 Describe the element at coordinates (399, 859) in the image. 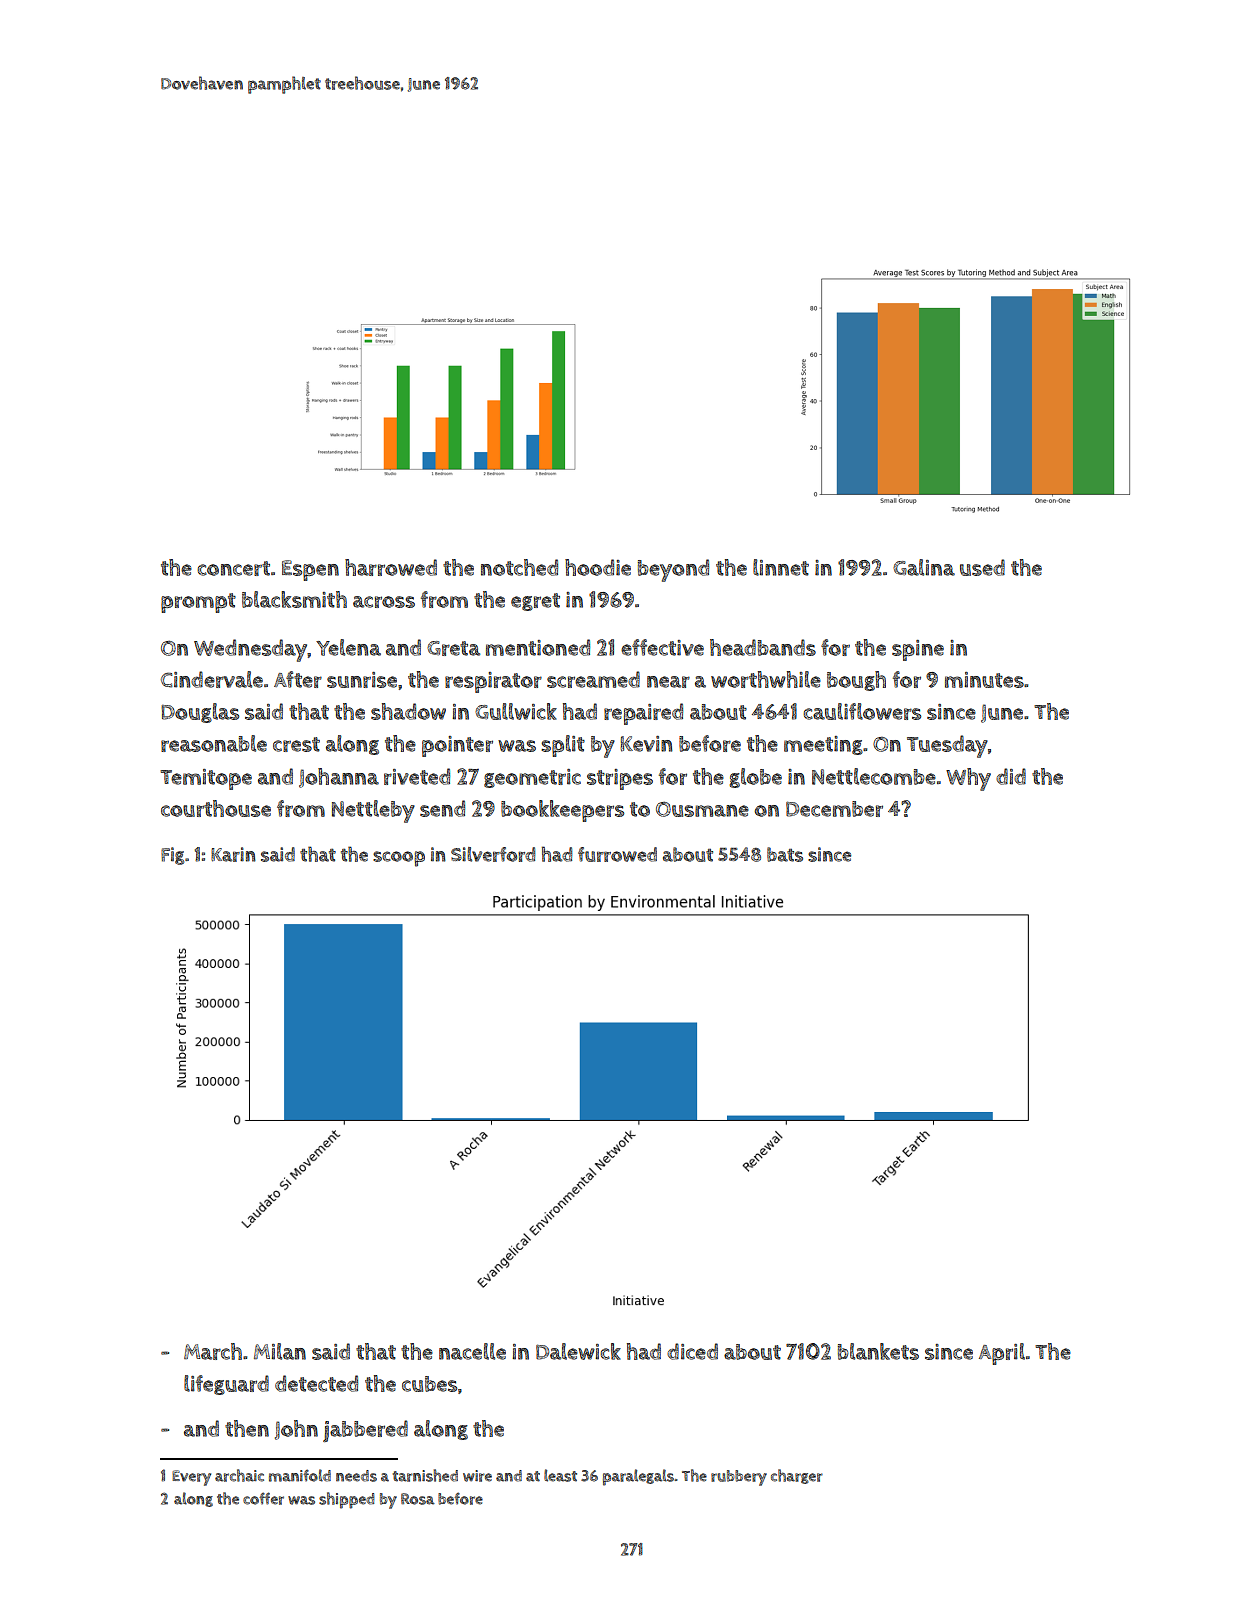

I see `scoop` at that location.
